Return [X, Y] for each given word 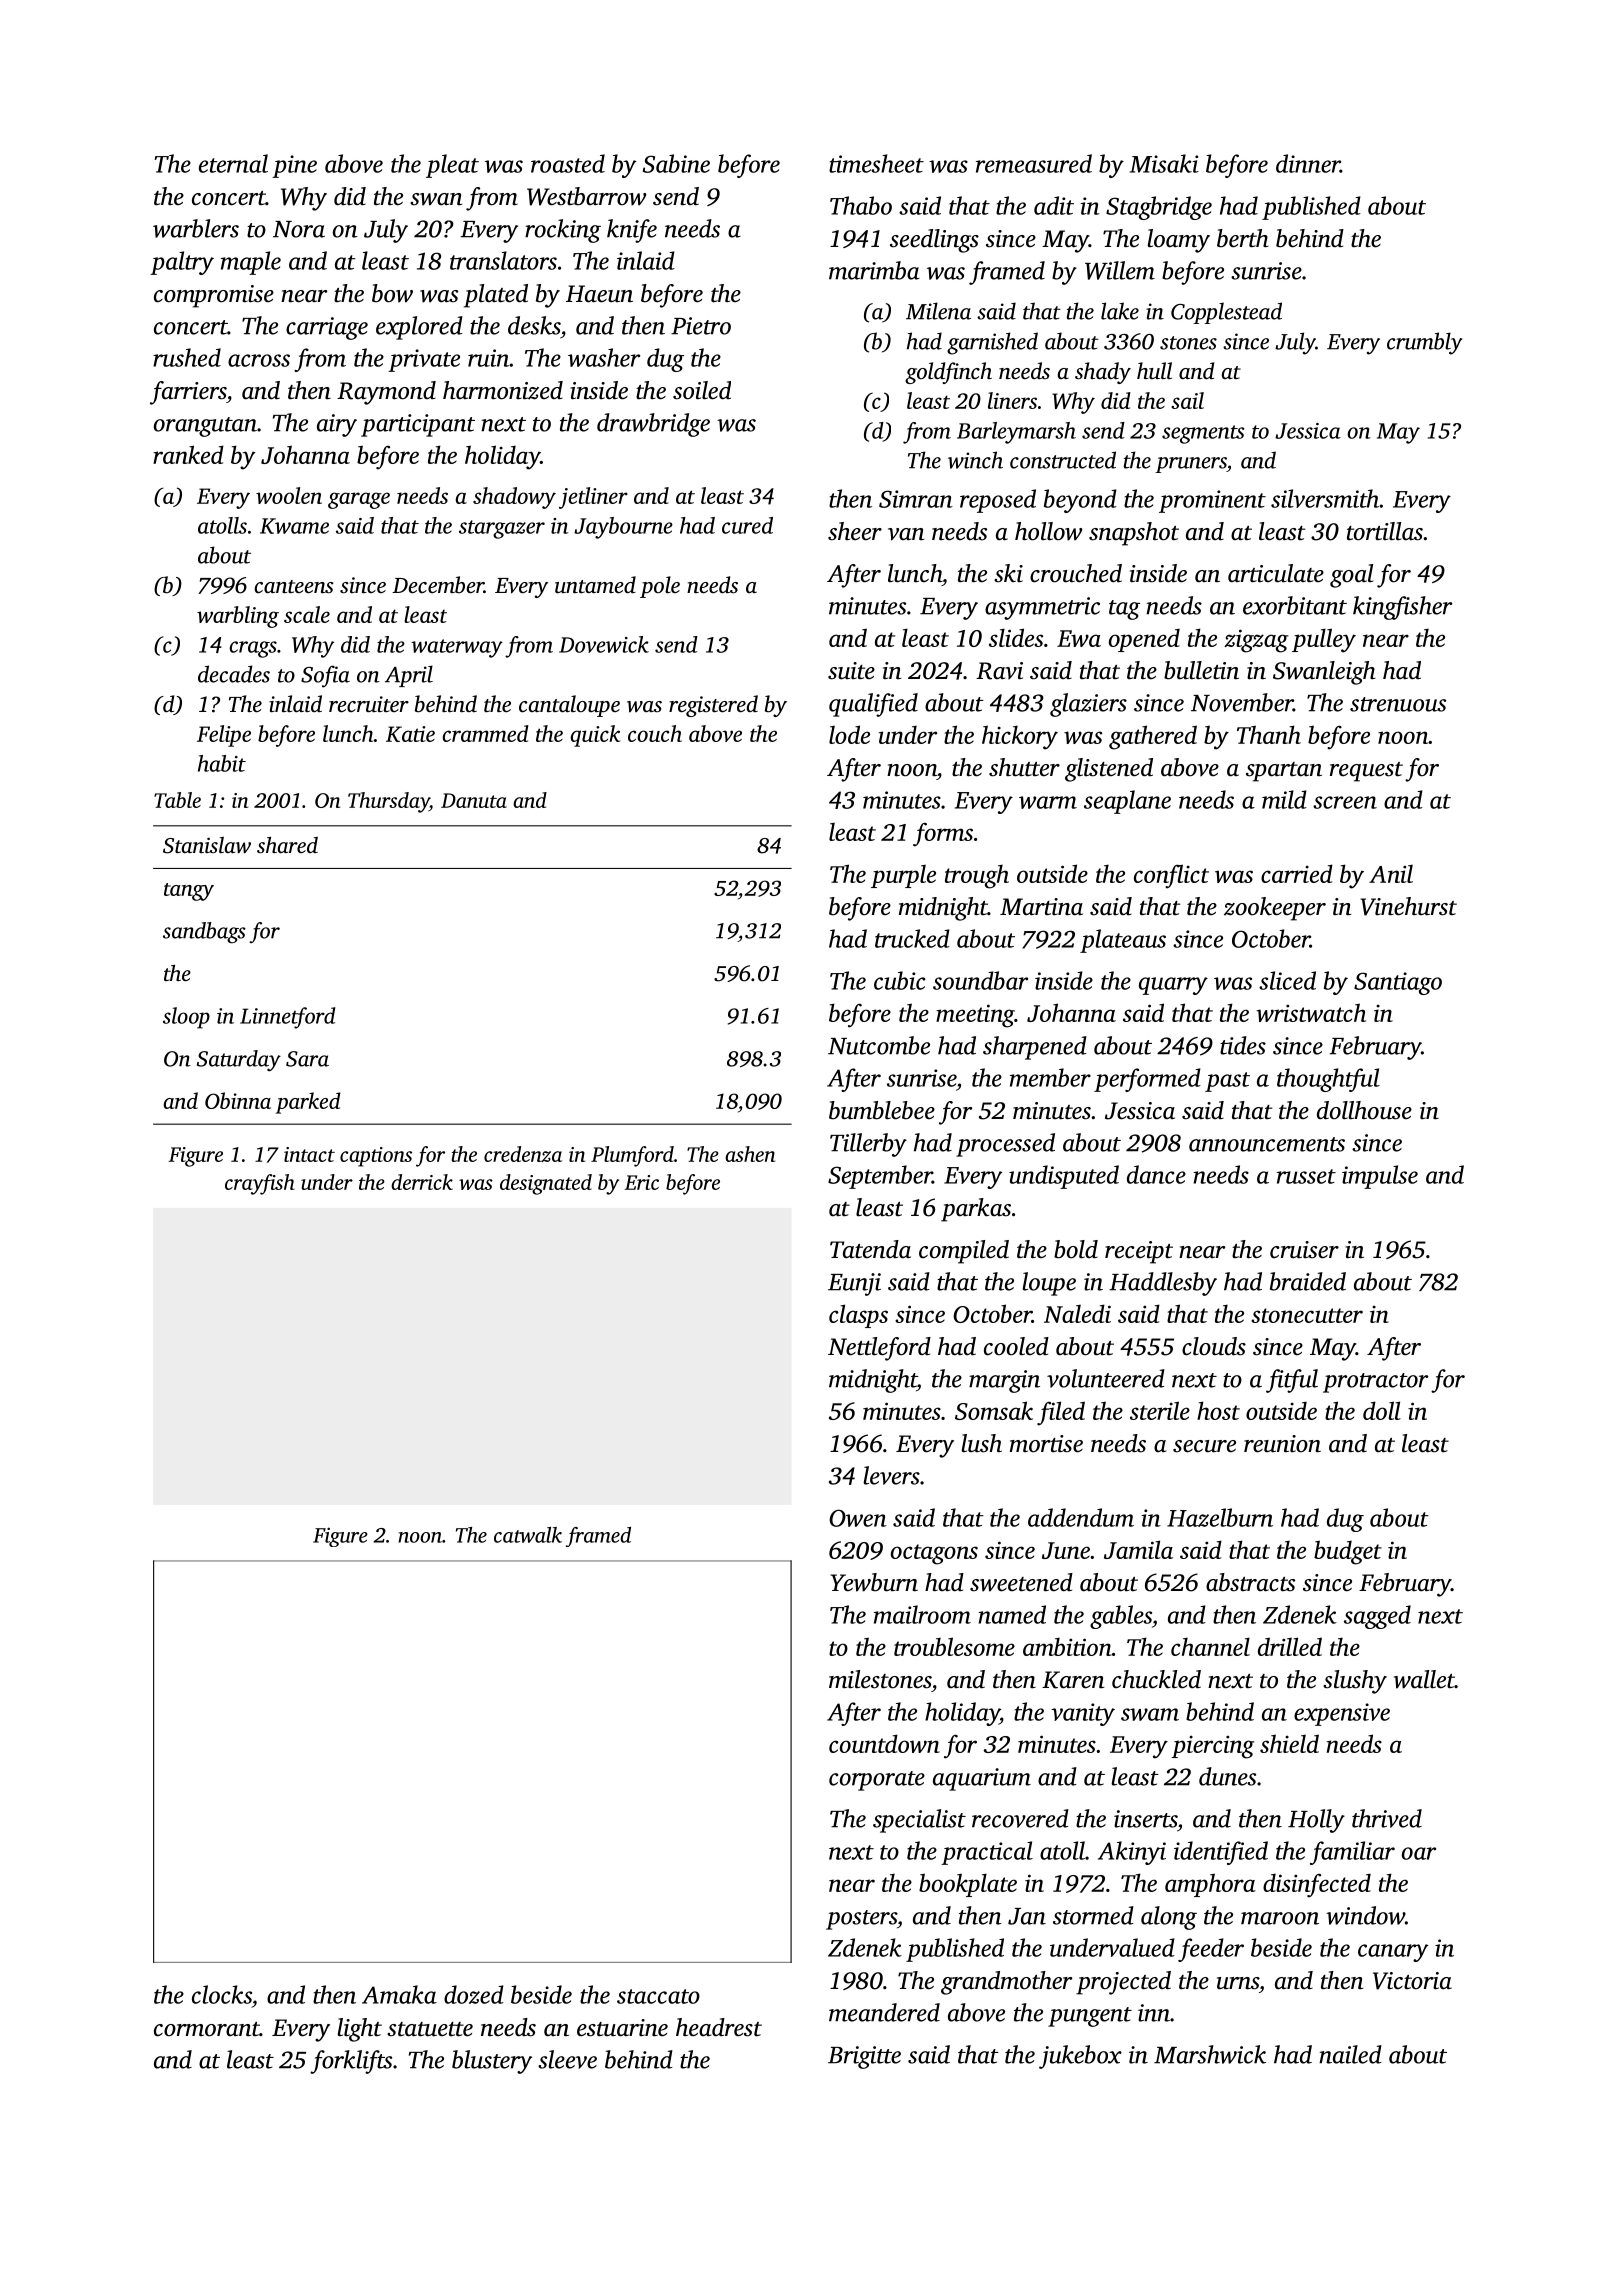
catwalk [528, 1535]
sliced [1287, 980]
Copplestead [1226, 313]
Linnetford [288, 1018]
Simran [916, 499]
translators [503, 260]
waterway [457, 648]
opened [1144, 640]
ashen [750, 1154]
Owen [858, 1518]
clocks [222, 1994]
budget [1348, 1552]
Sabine [676, 163]
